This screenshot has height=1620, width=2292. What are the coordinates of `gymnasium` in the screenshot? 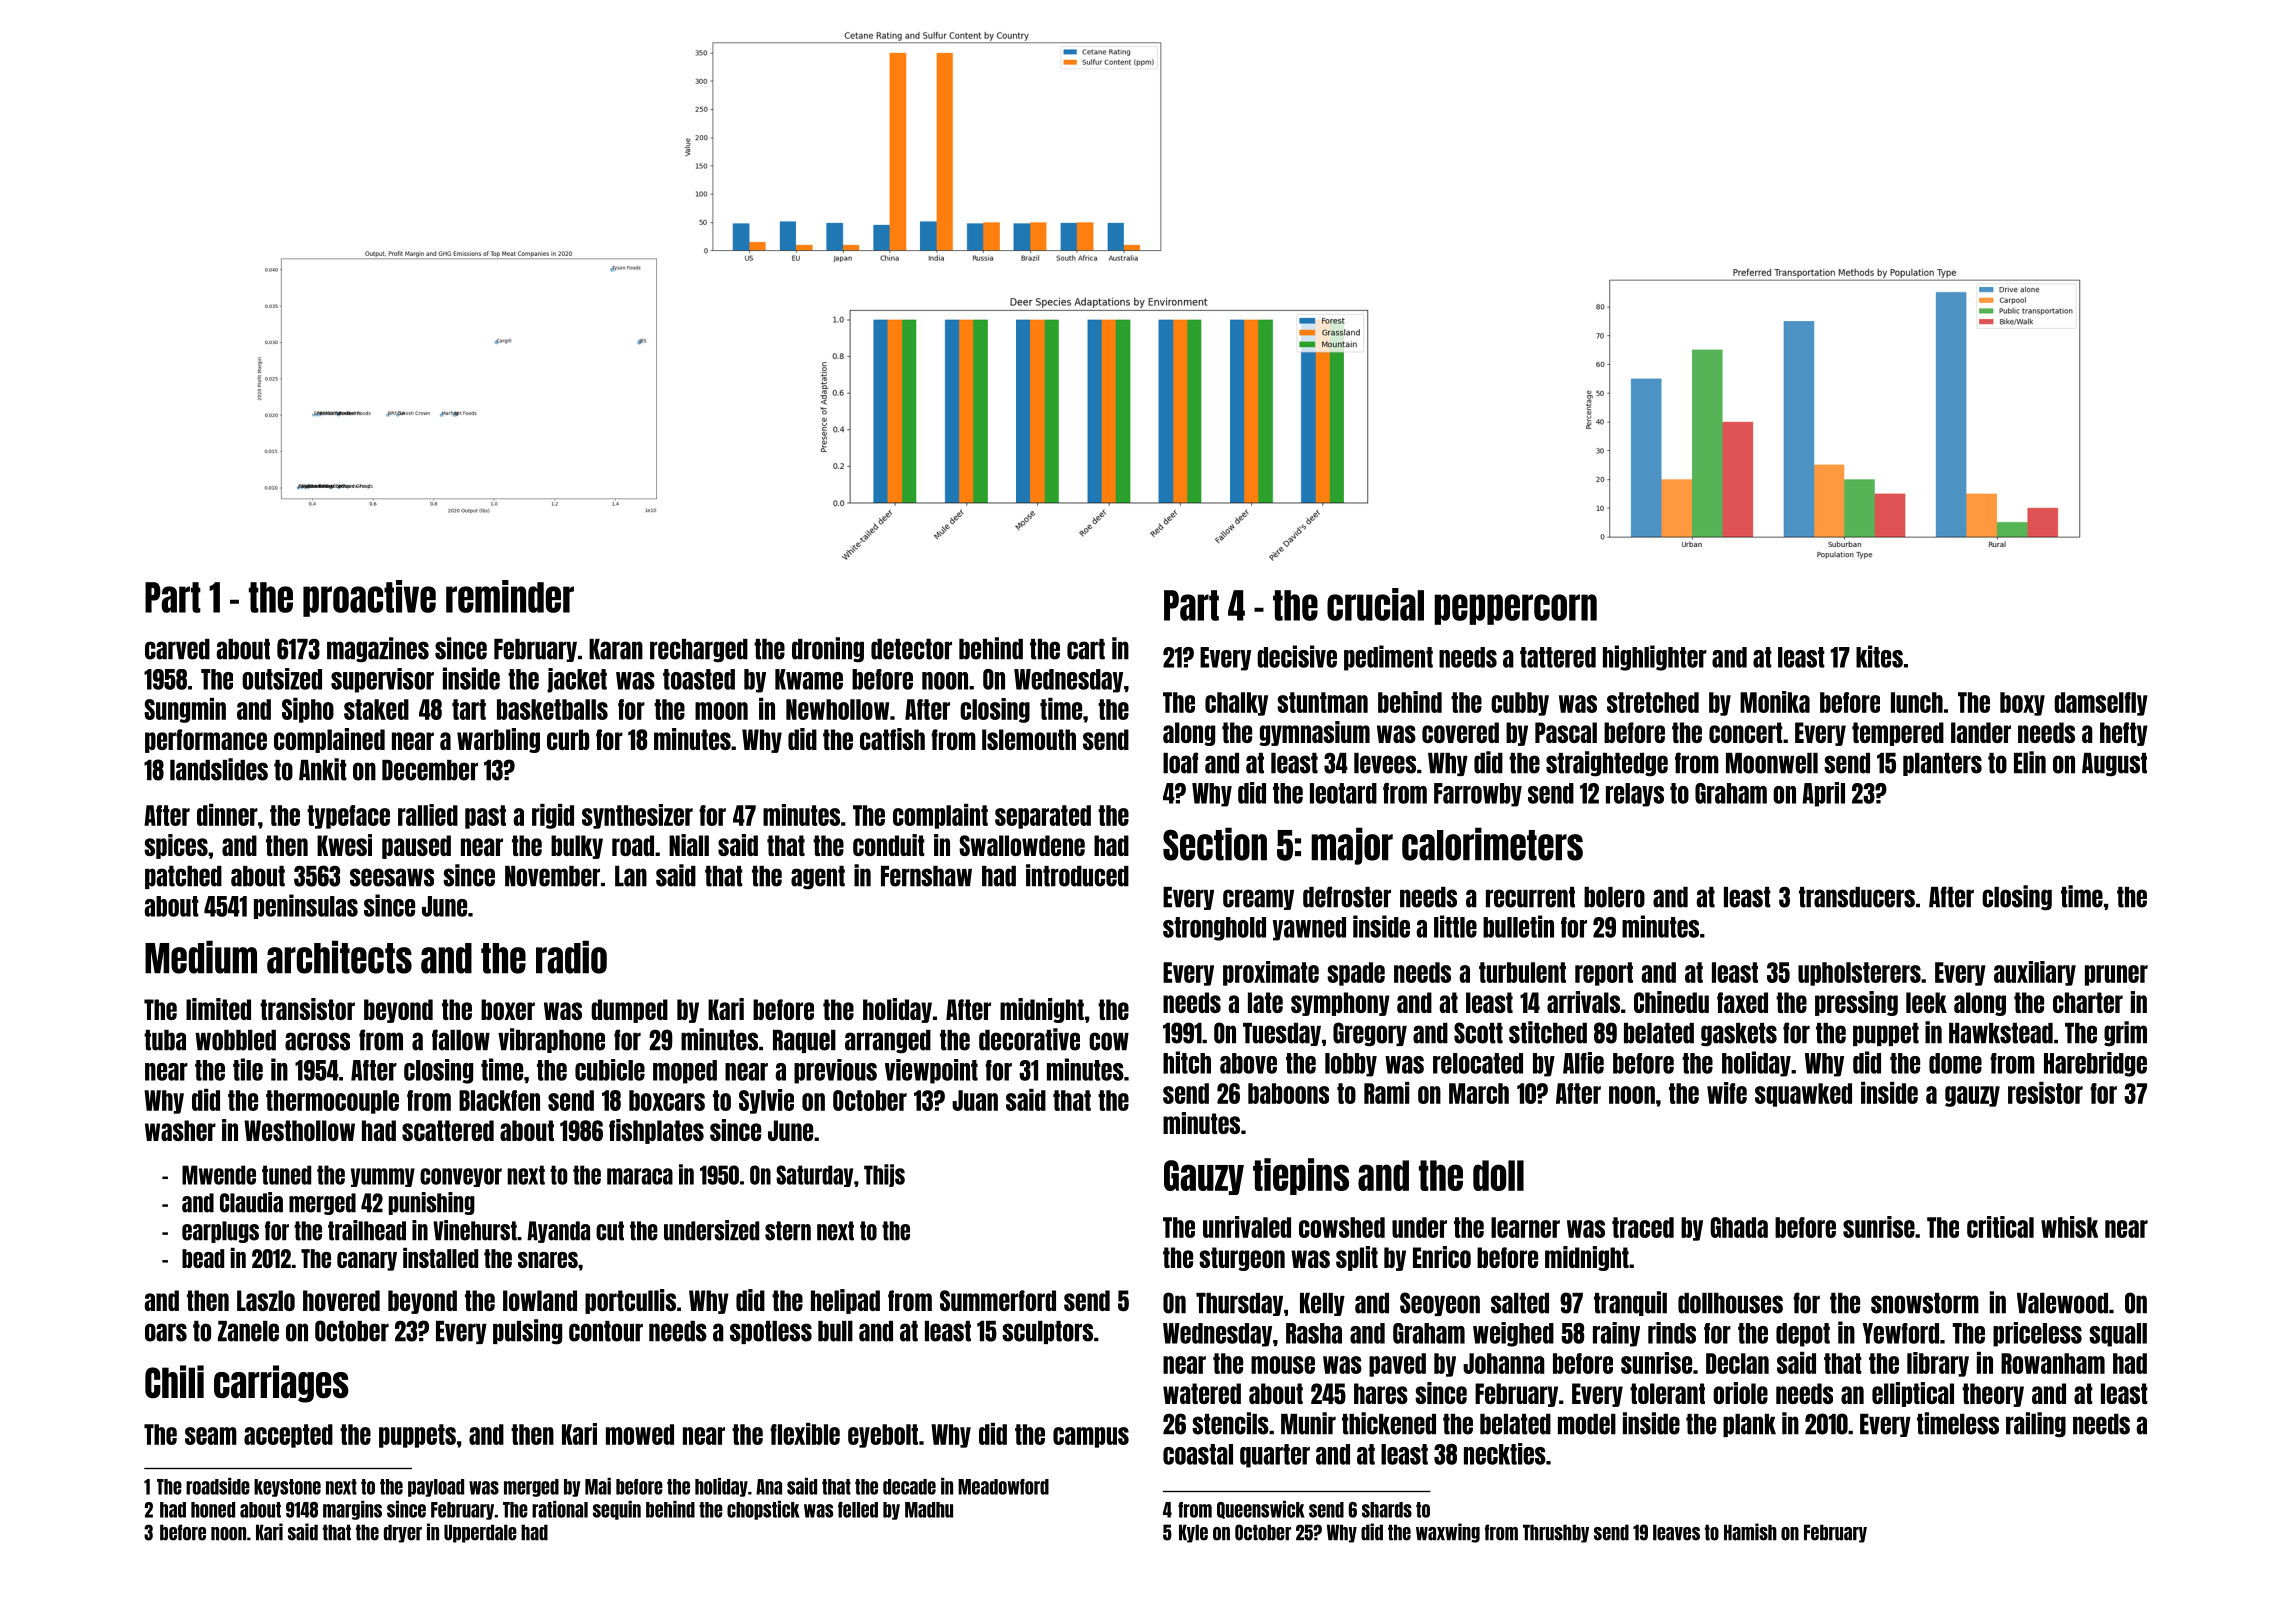 It's located at (1314, 733).
